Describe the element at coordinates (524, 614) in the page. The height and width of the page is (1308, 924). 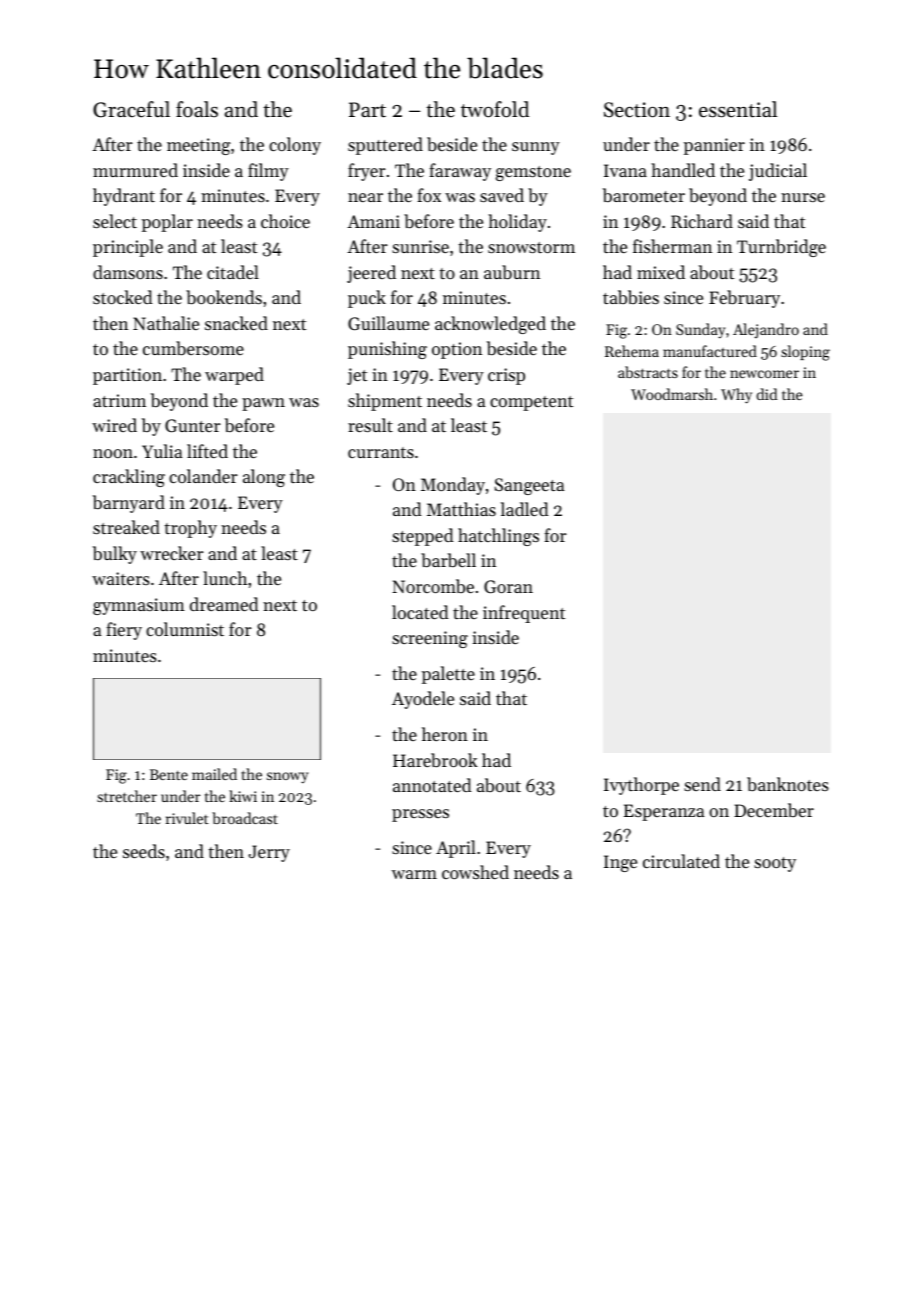
I see `infrequent` at that location.
